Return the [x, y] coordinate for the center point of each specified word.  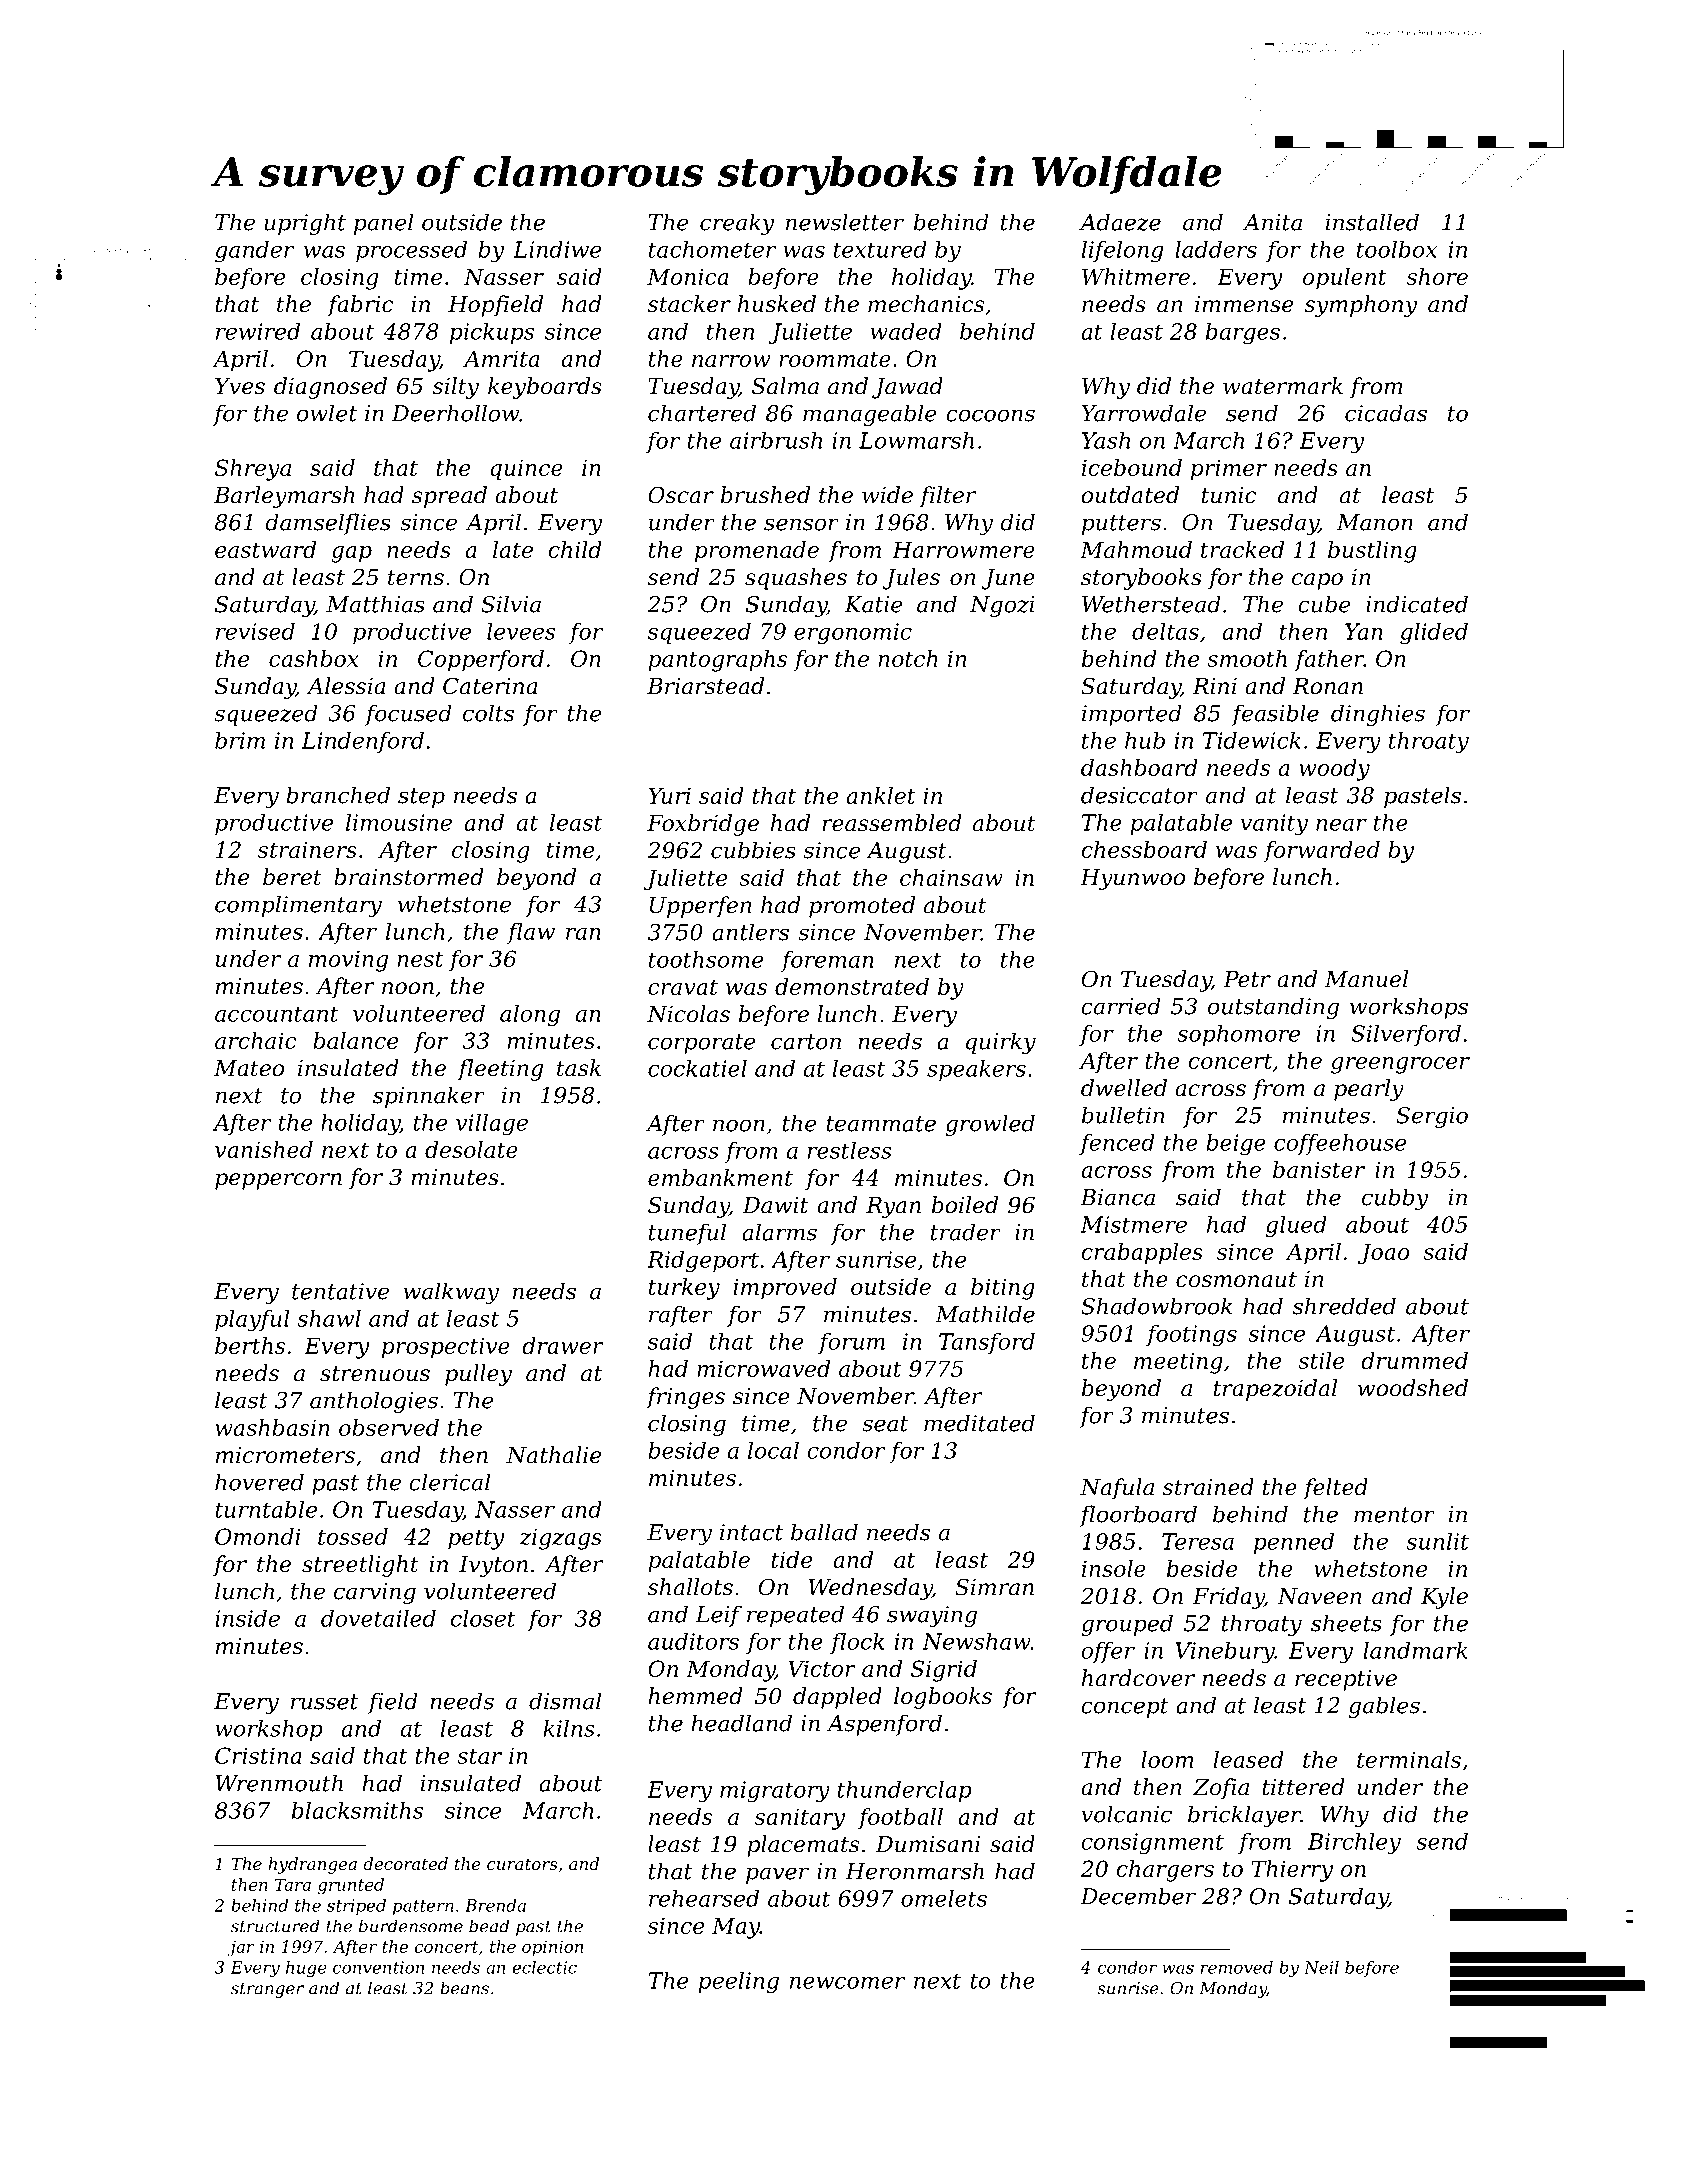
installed [1372, 222]
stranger [267, 1990]
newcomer [848, 1983]
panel [383, 224]
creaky [737, 224]
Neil [1321, 1967]
